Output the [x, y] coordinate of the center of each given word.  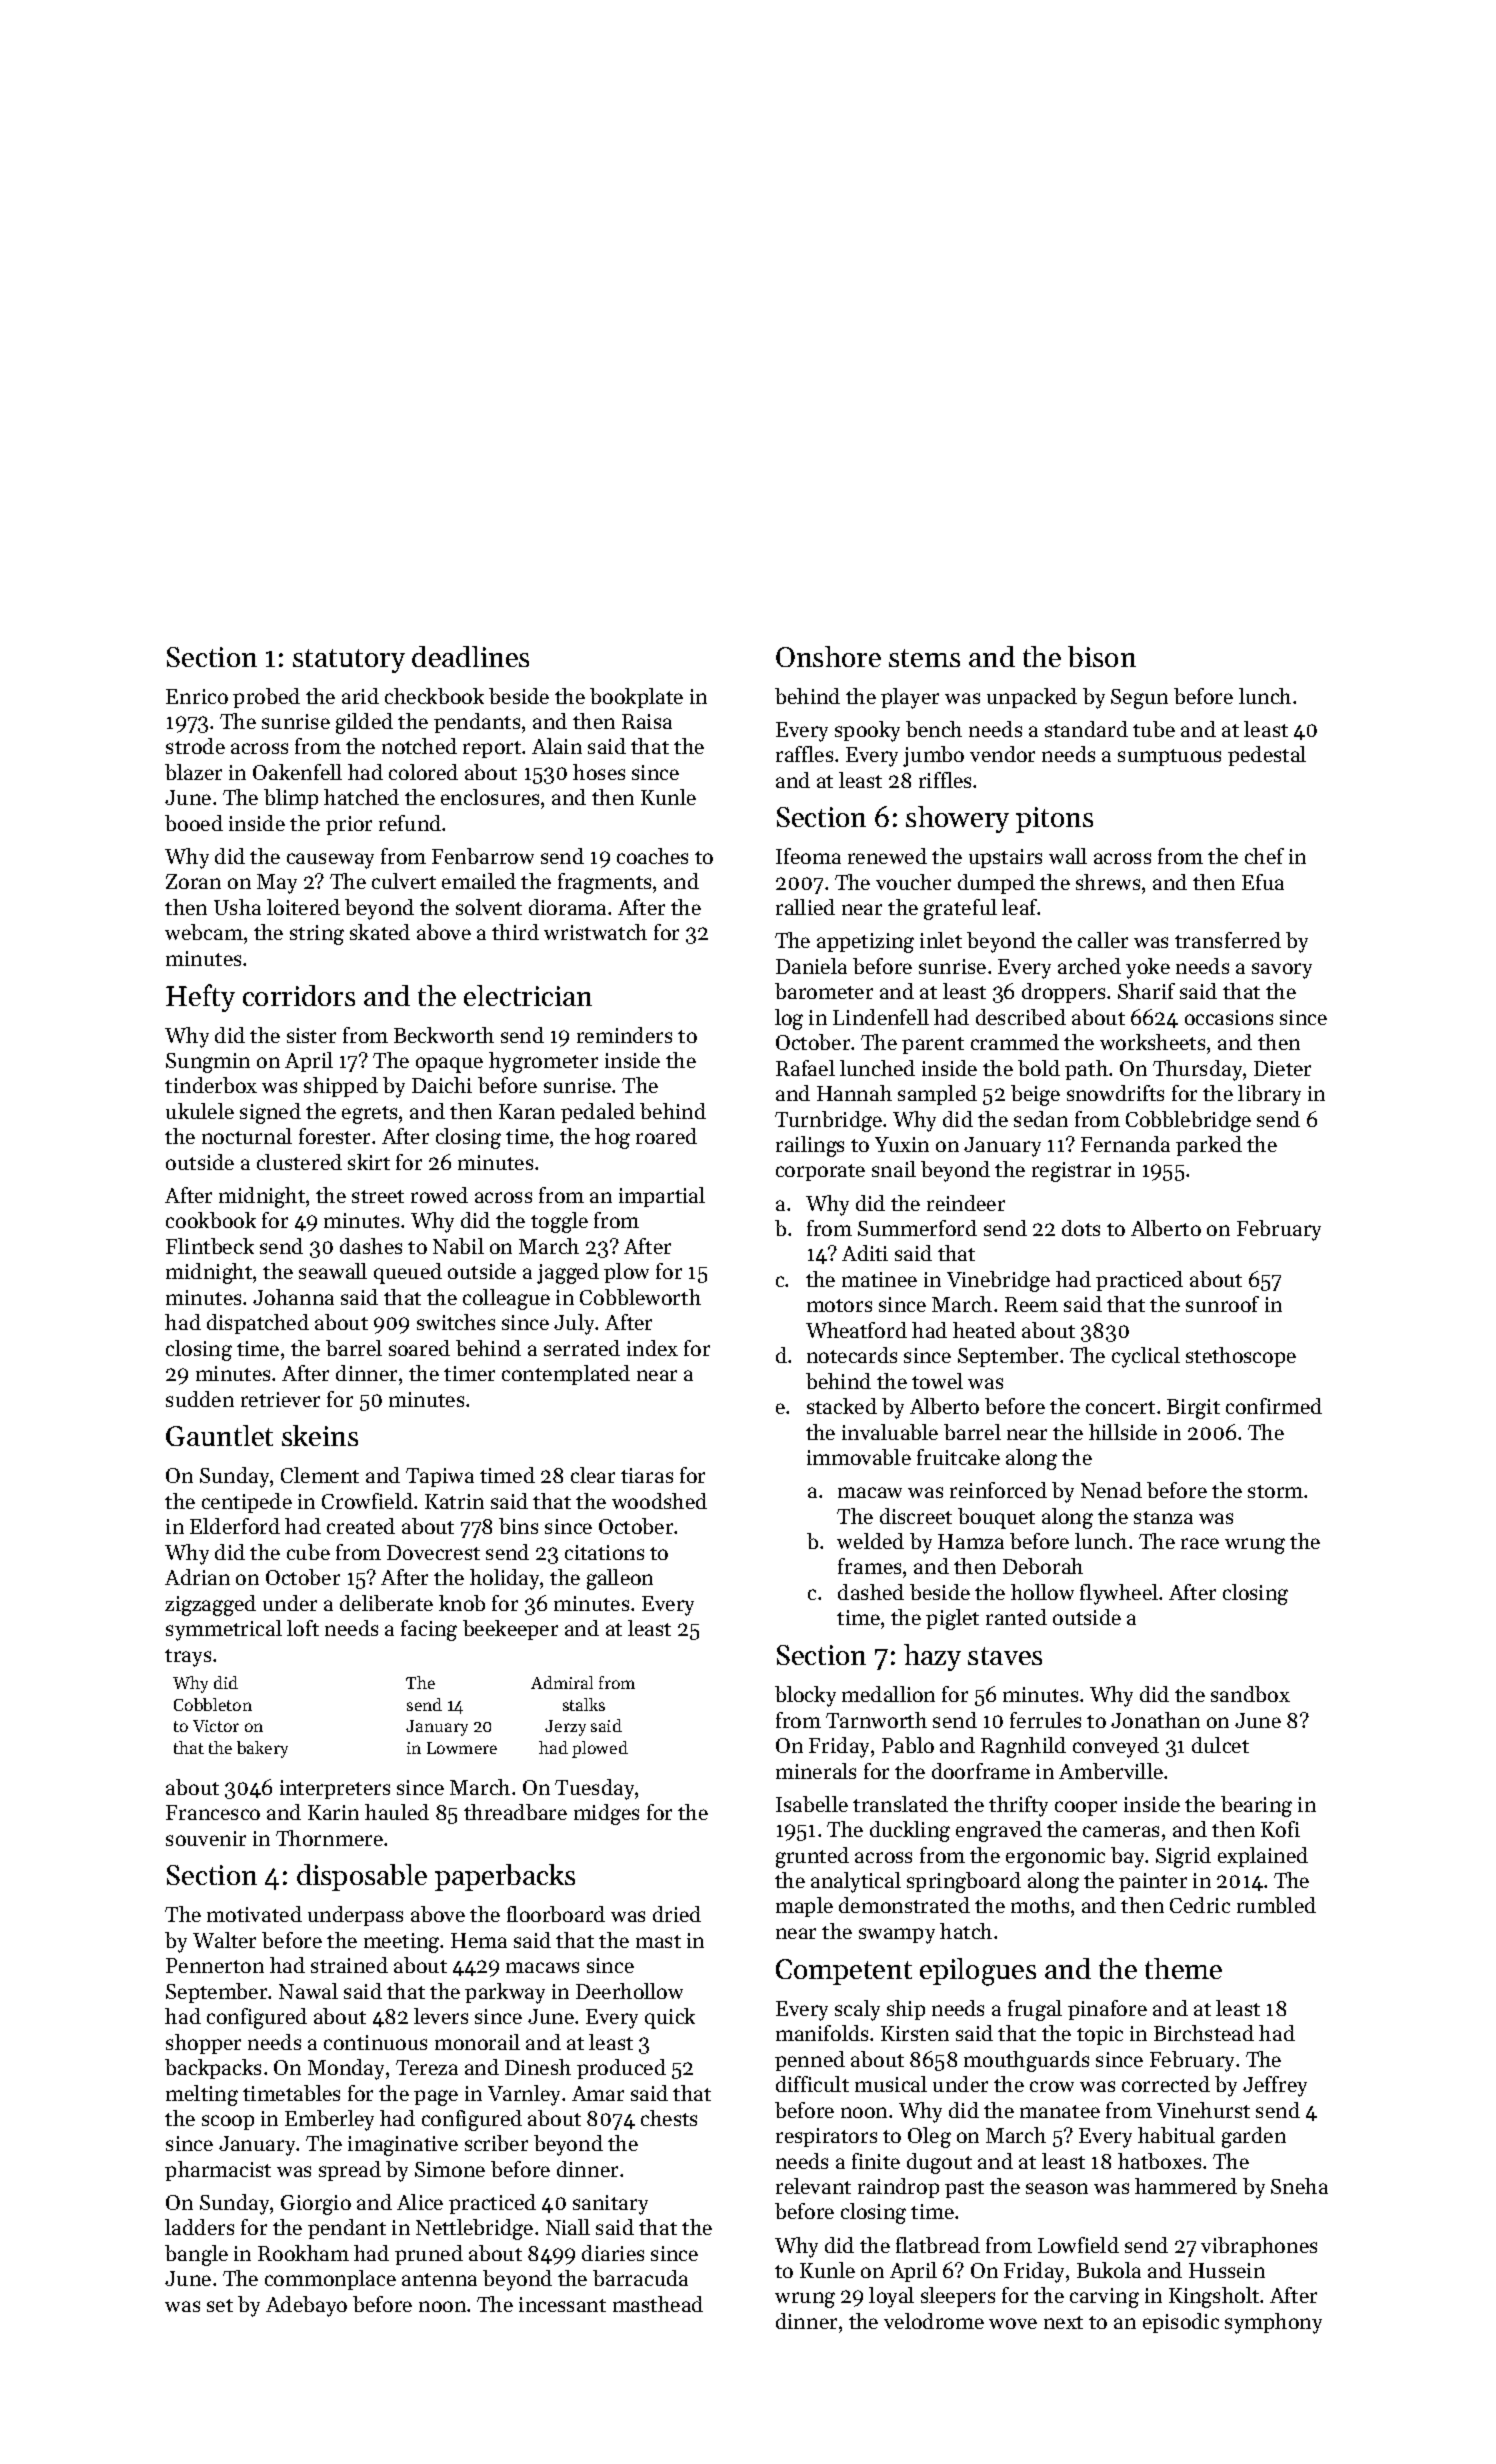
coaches [652, 856]
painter [1153, 1882]
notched [419, 746]
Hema [479, 1940]
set [220, 2305]
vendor [1002, 754]
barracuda [640, 2278]
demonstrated [904, 1905]
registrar [1071, 1172]
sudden [200, 1399]
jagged [568, 1273]
